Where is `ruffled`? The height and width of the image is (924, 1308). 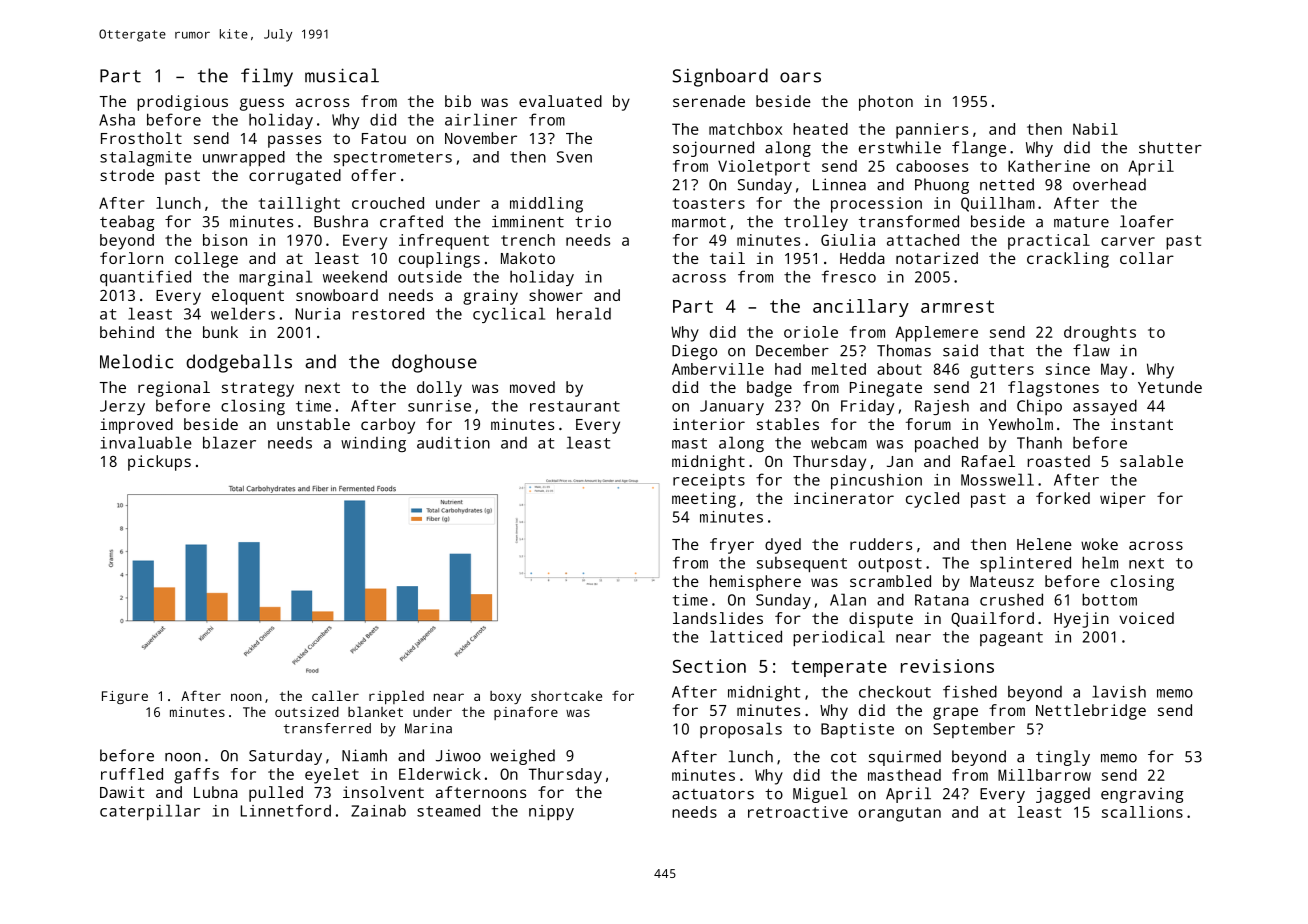
ruffled is located at coordinates (132, 774).
